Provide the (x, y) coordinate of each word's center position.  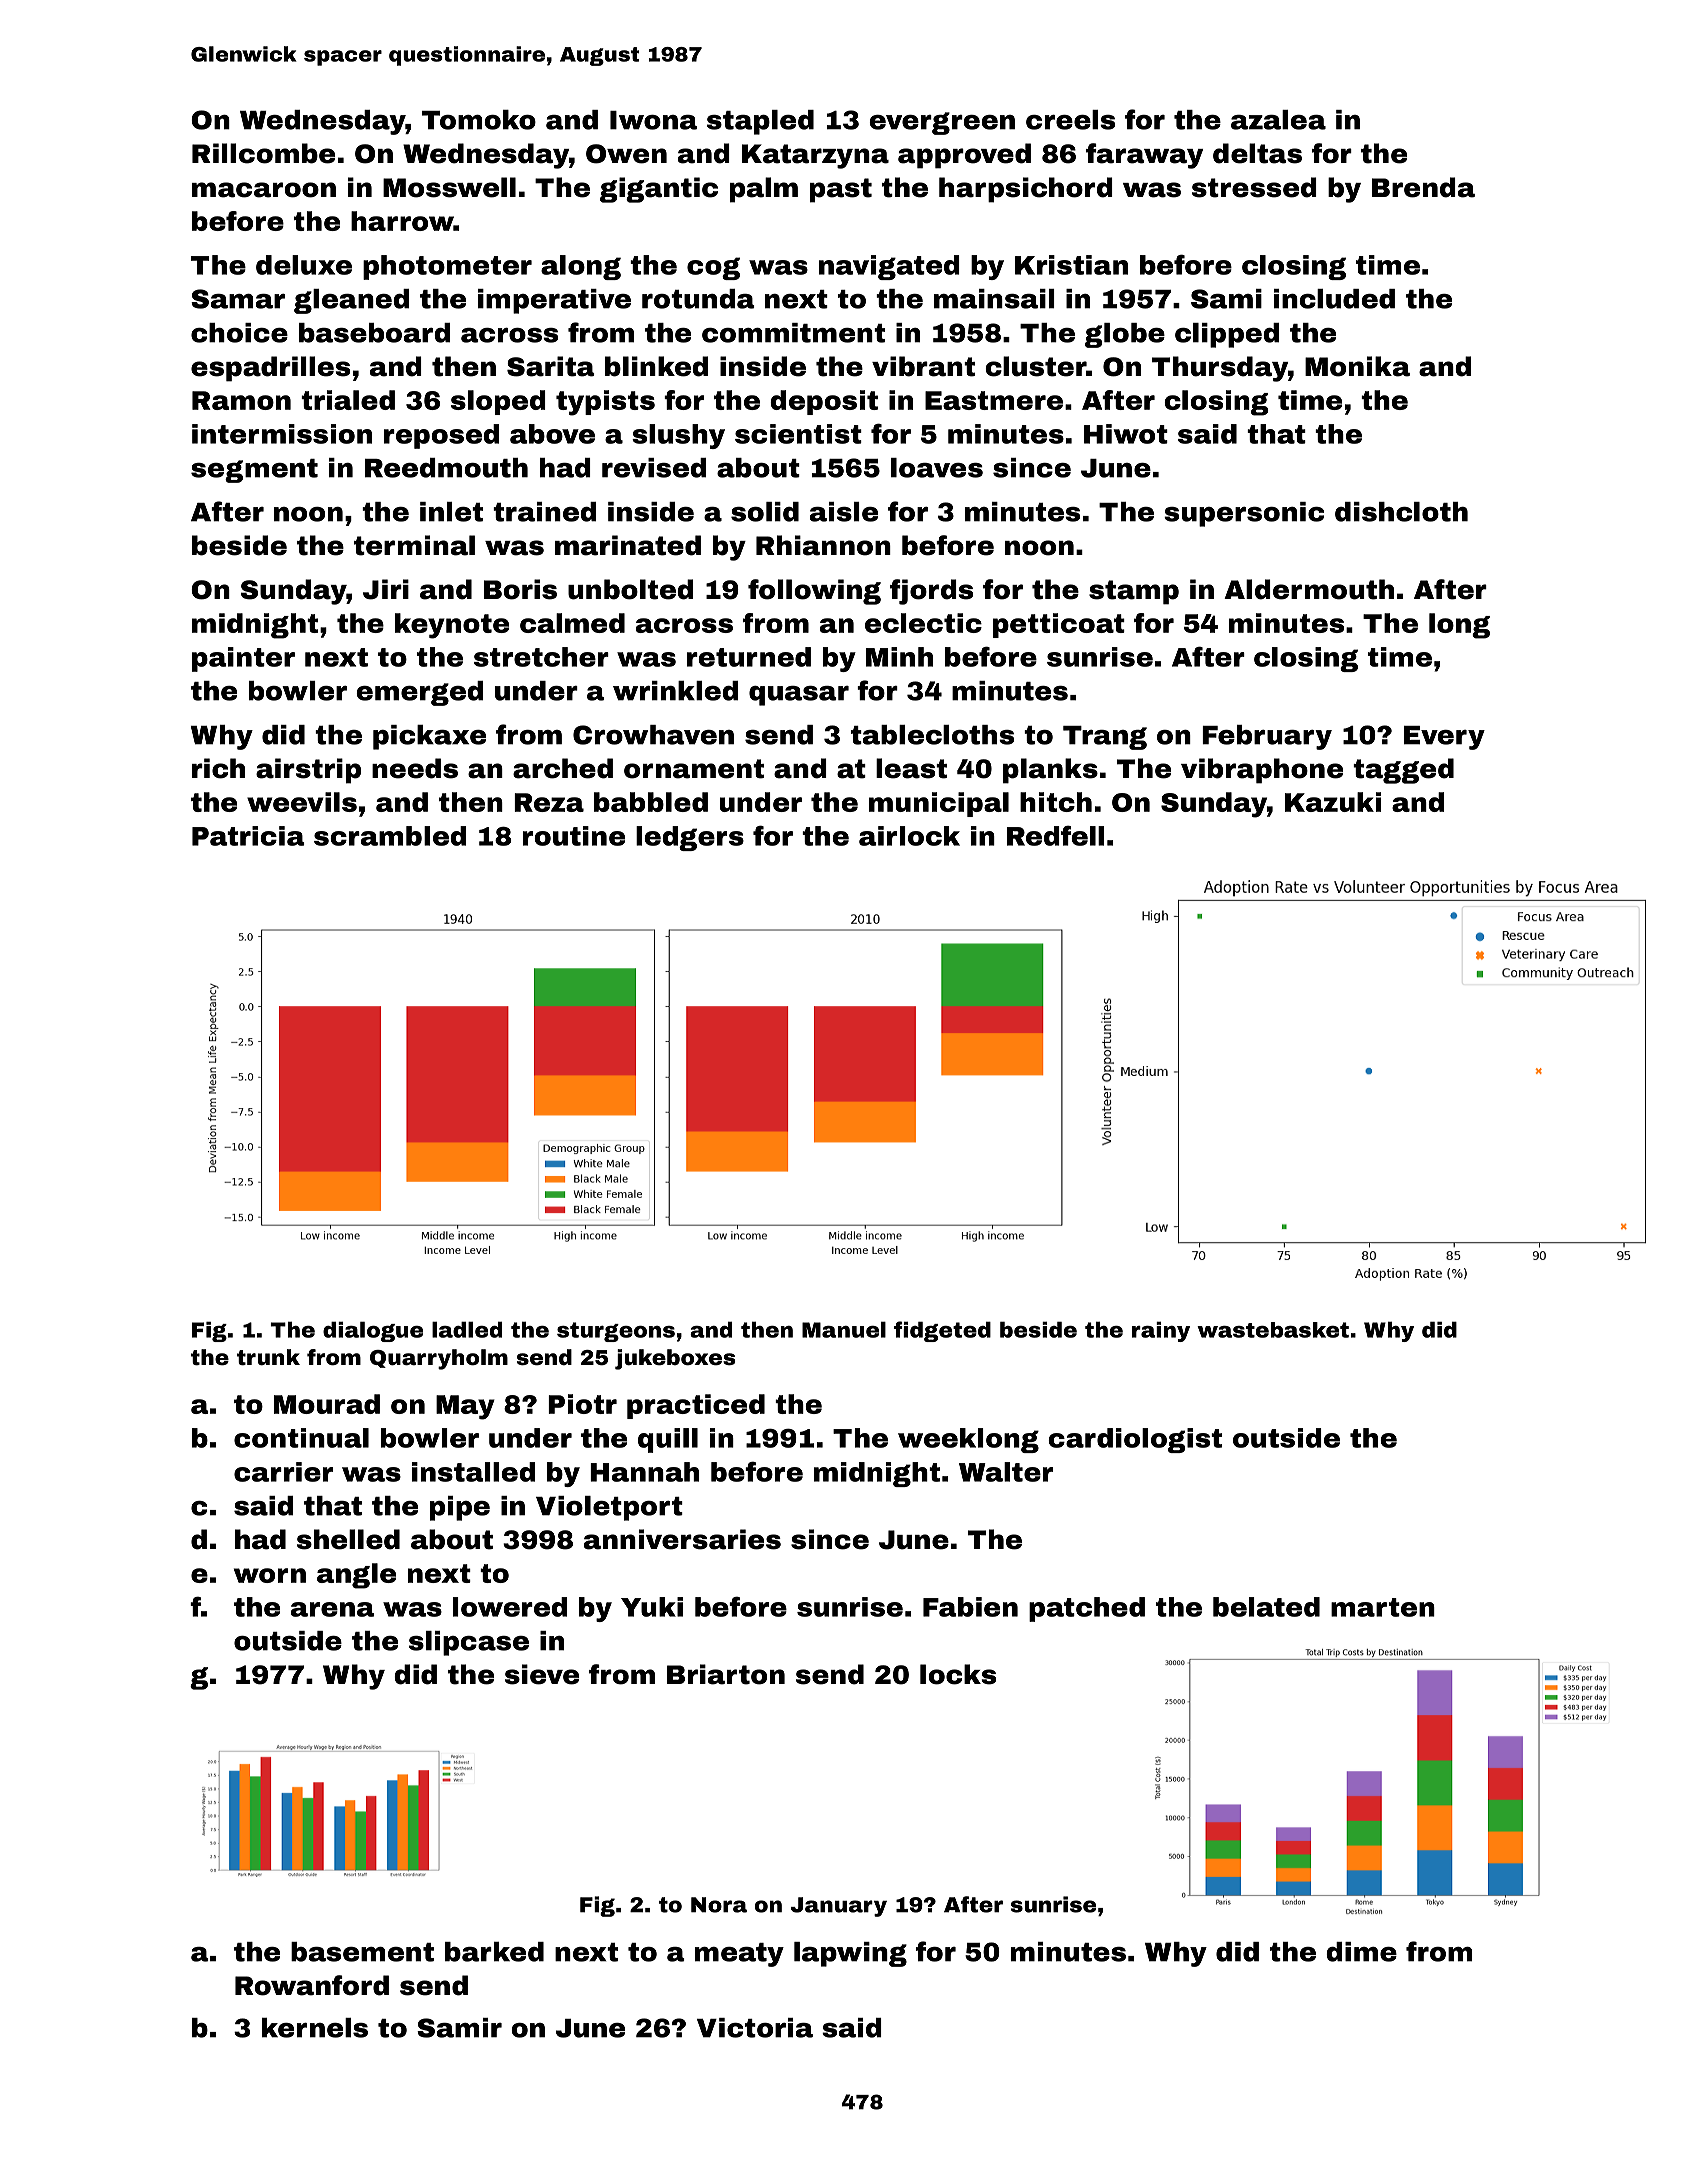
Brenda (1423, 187)
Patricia (248, 836)
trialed (348, 400)
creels (1070, 120)
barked (494, 1952)
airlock (909, 836)
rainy (1161, 1331)
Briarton (726, 1674)
